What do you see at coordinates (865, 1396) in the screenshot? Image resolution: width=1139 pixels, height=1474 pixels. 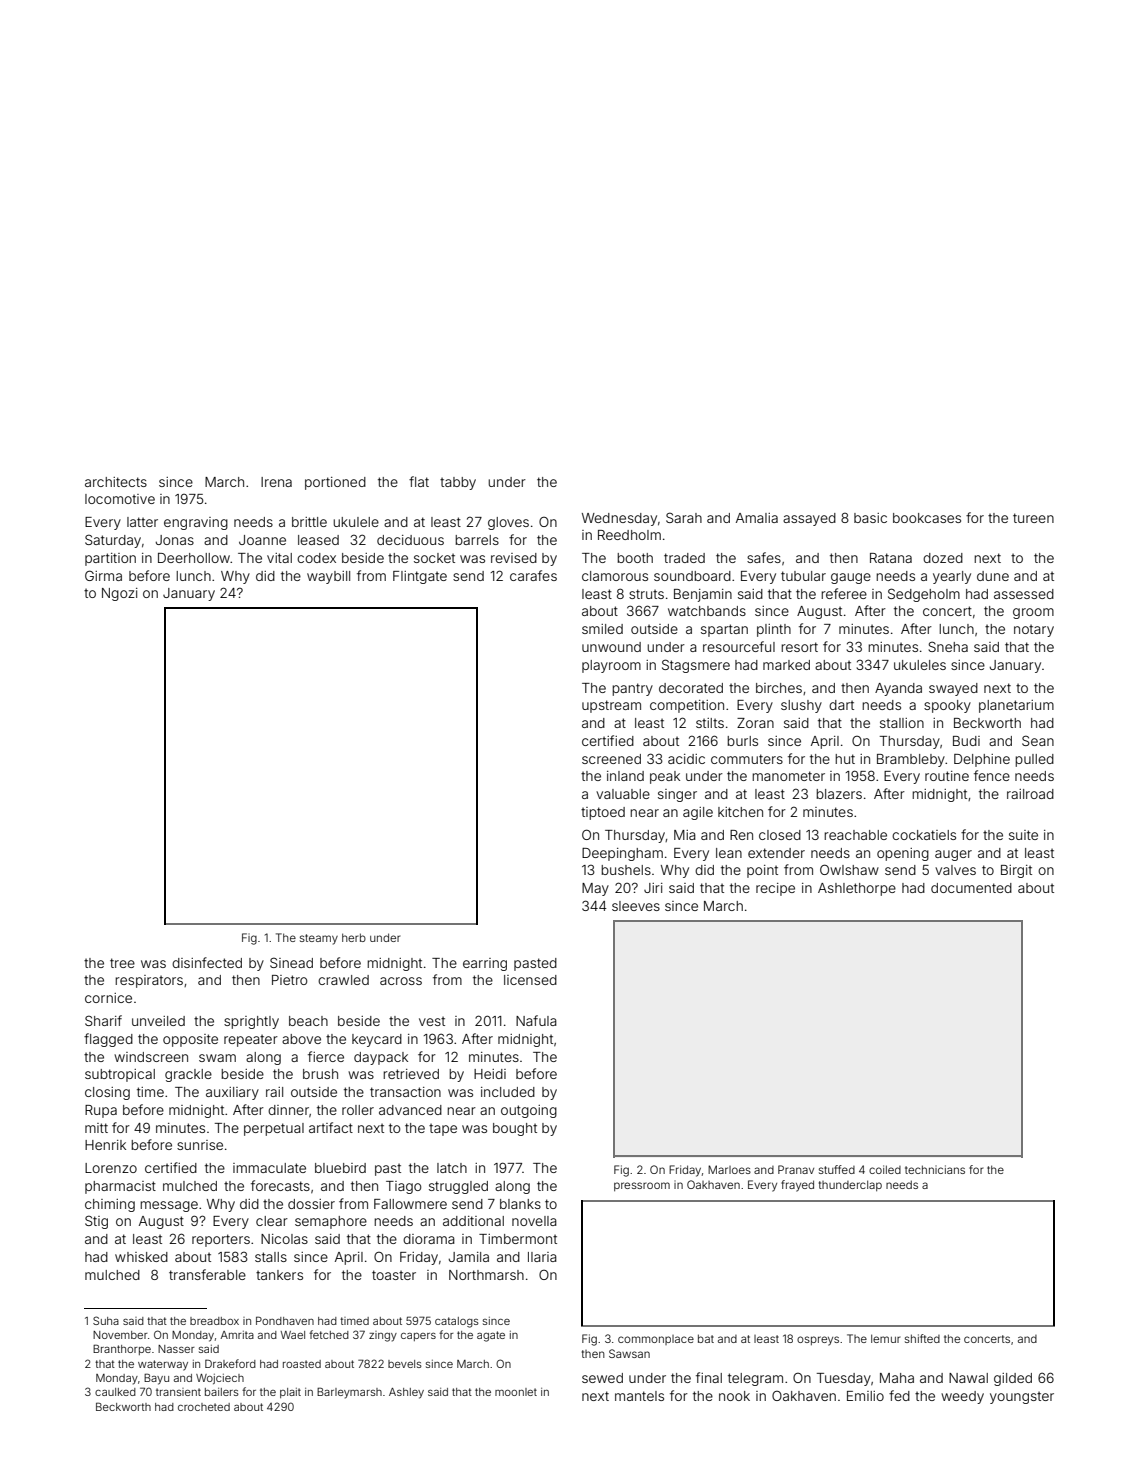 I see `Emilio` at bounding box center [865, 1396].
